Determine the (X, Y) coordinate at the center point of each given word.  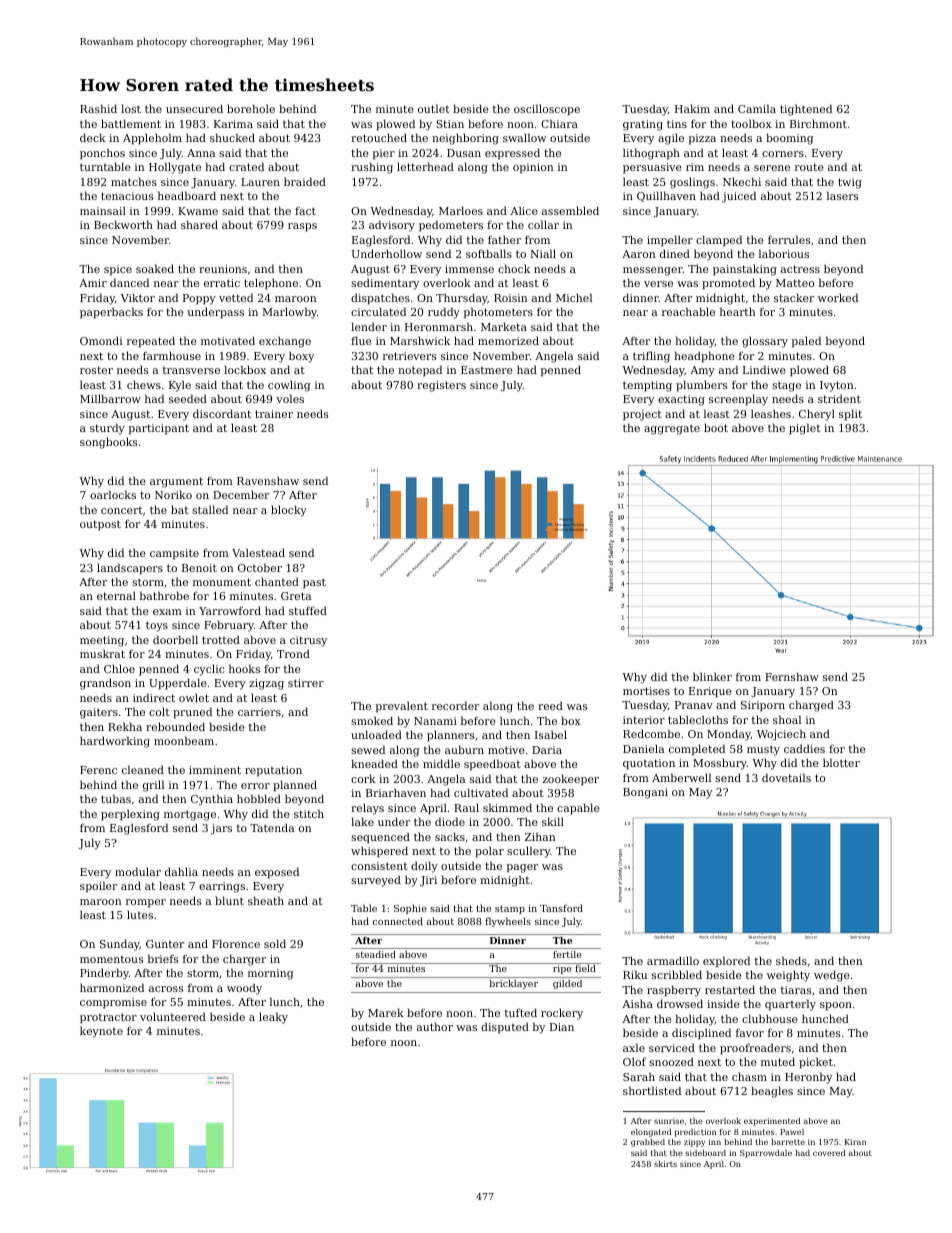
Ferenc (98, 770)
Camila (757, 108)
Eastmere (487, 370)
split (850, 415)
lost (131, 108)
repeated (151, 342)
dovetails (786, 777)
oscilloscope (547, 110)
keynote (101, 1032)
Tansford (561, 908)
